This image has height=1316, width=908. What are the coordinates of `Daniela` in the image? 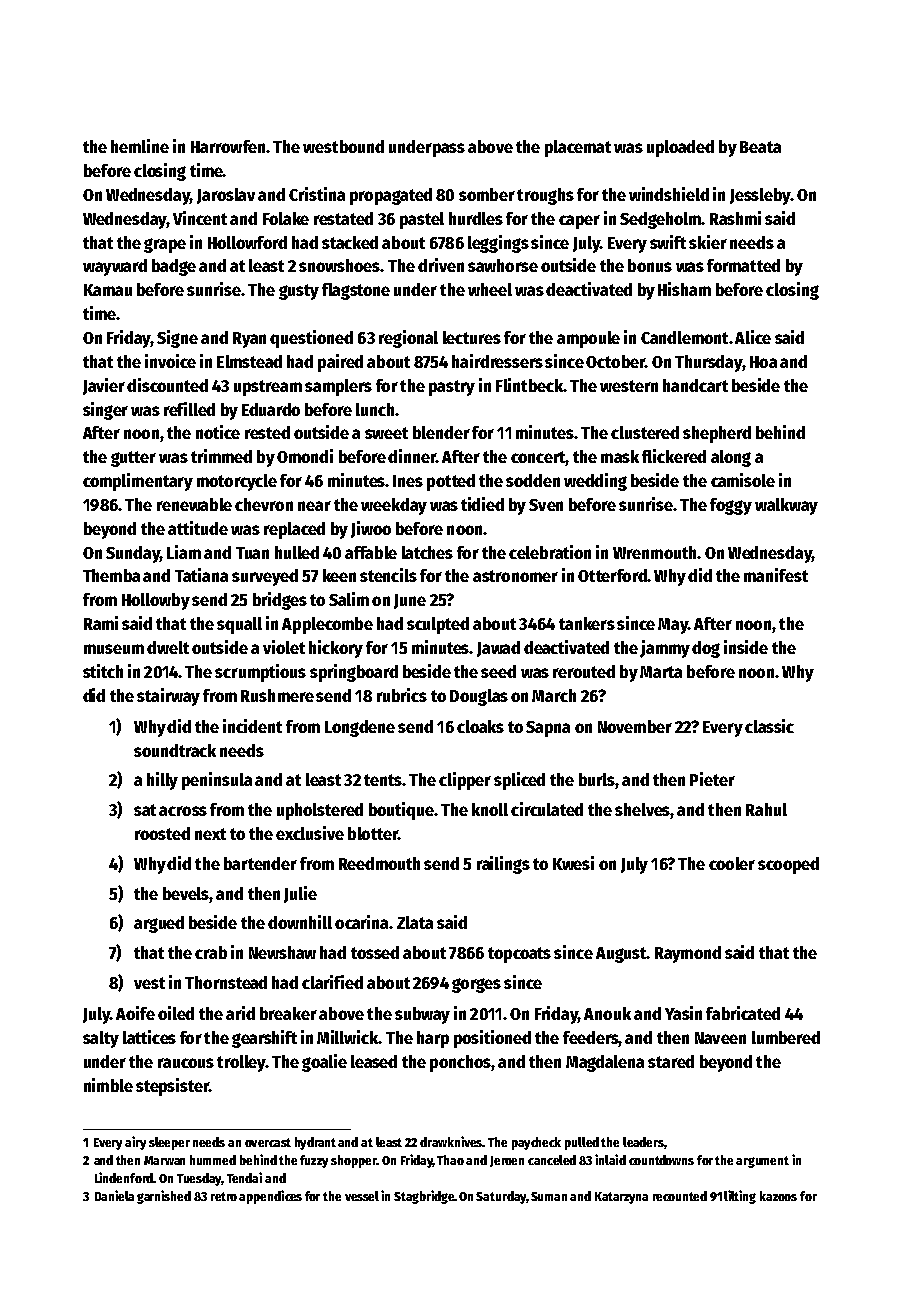 It's located at (114, 1195).
